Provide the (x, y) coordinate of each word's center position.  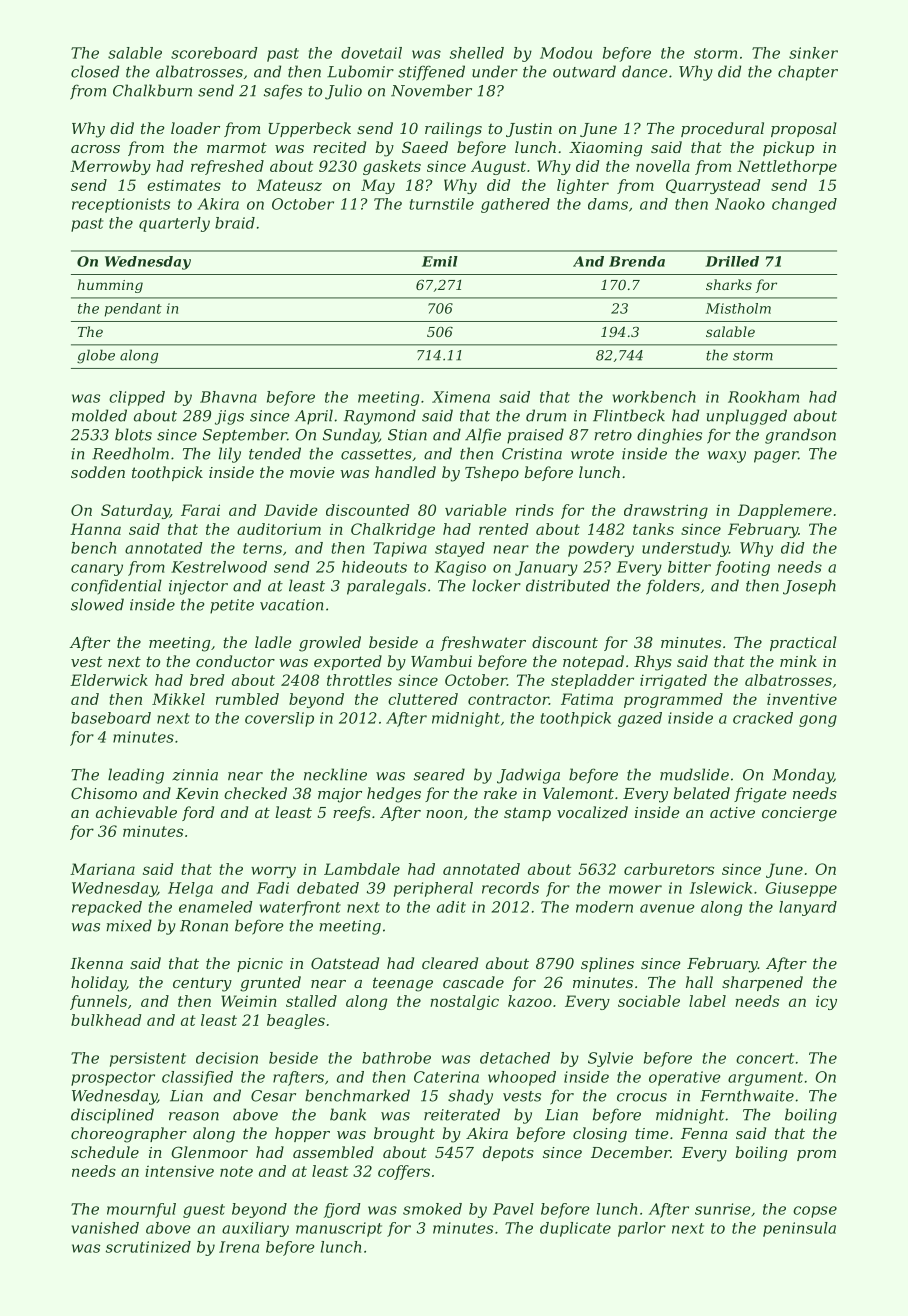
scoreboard (214, 53)
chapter (808, 73)
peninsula (799, 1229)
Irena (239, 1247)
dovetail (371, 53)
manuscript (339, 1229)
